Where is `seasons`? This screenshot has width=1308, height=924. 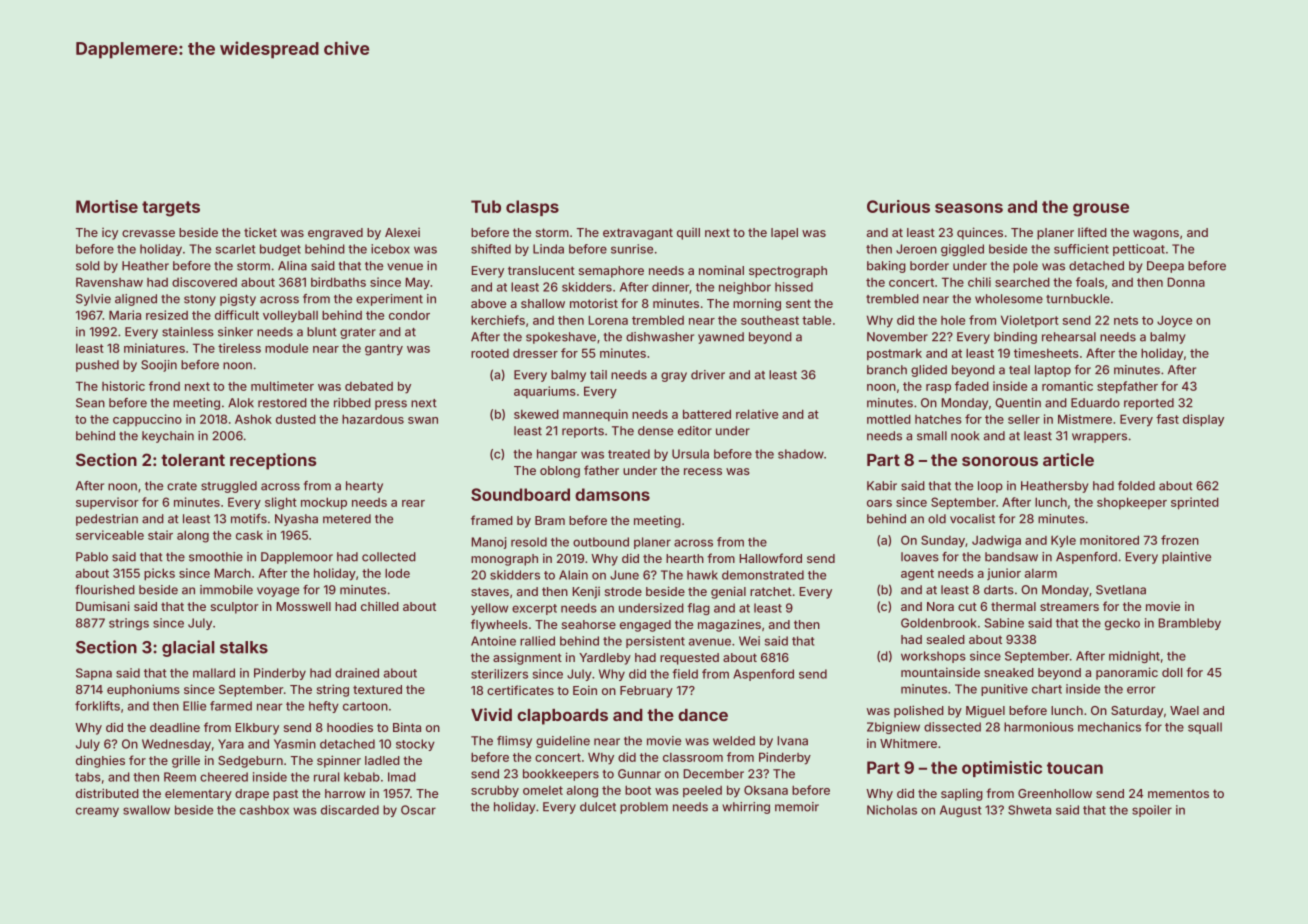 seasons is located at coordinates (969, 208).
